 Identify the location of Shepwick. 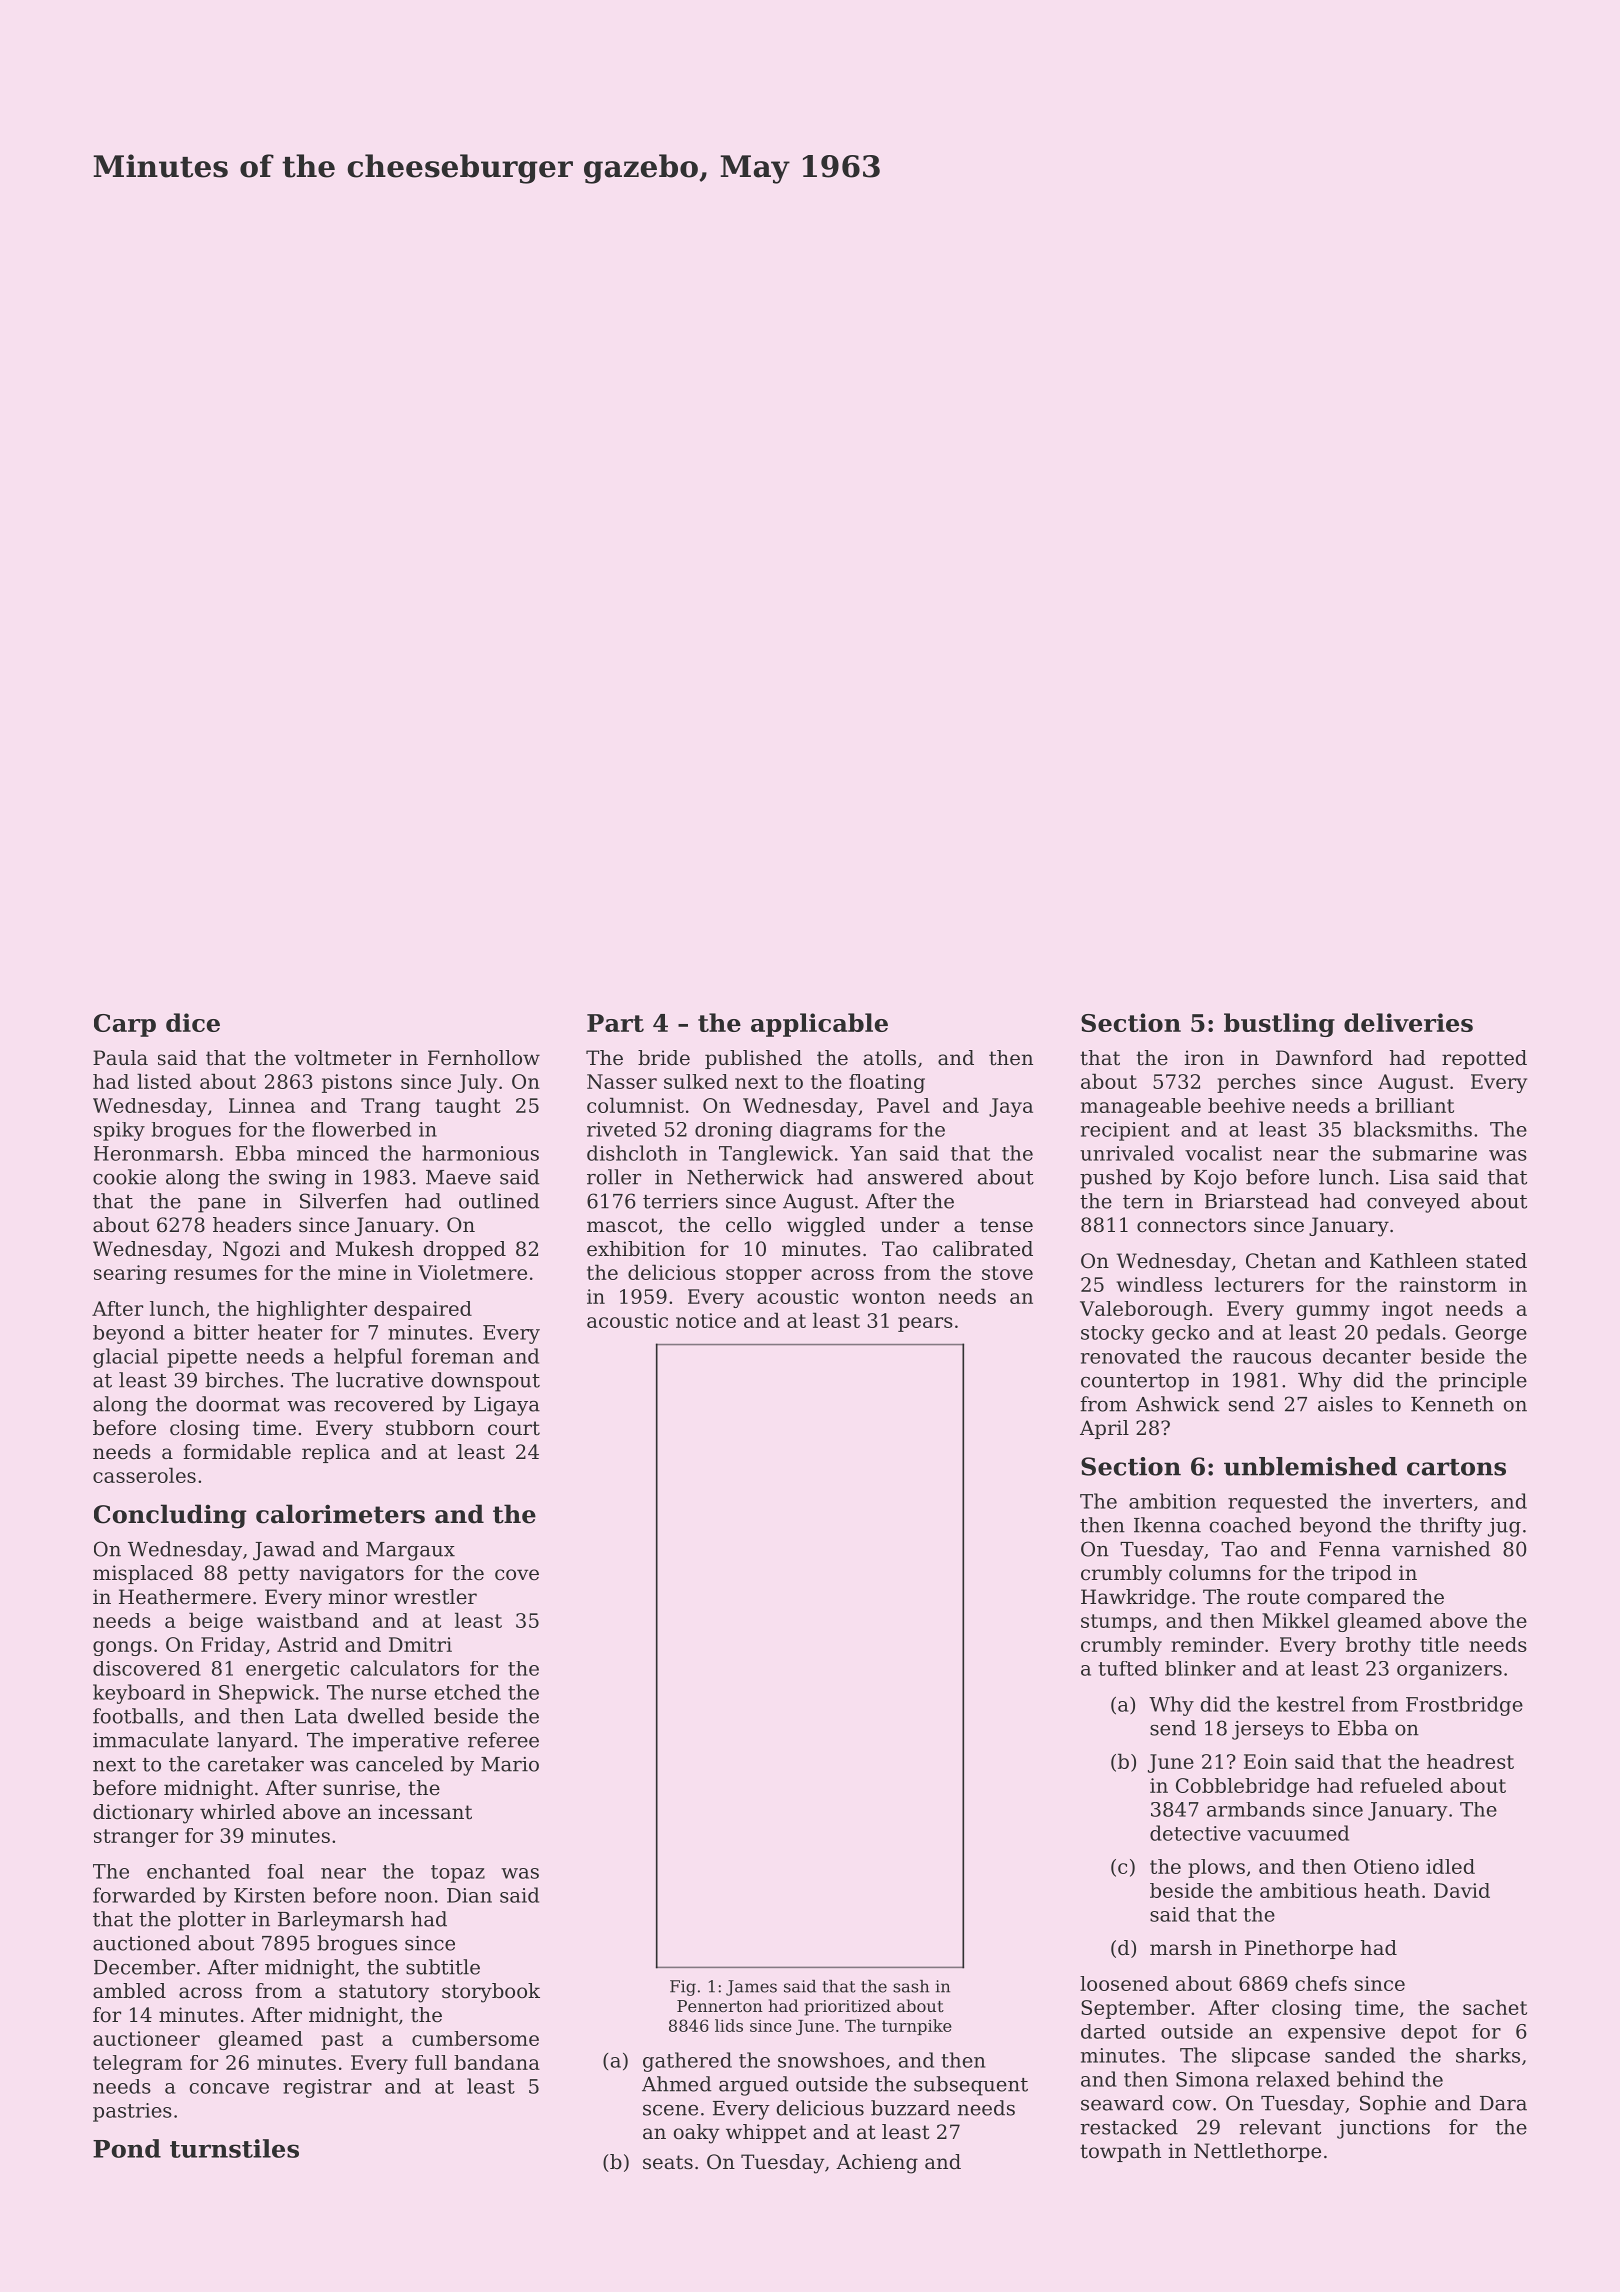
(266, 1694).
